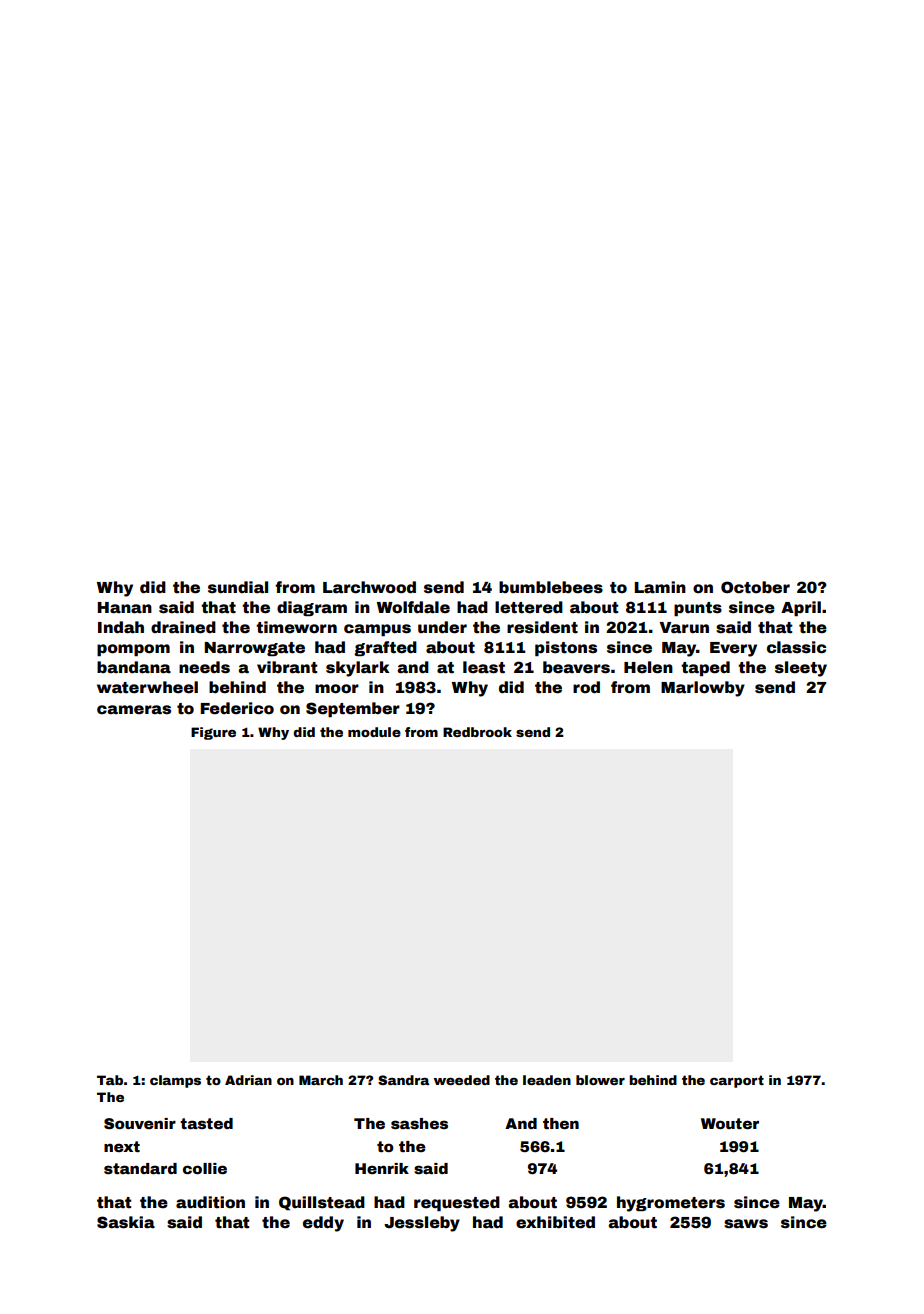 The width and height of the page is (924, 1314). Describe the element at coordinates (134, 710) in the page. I see `cameras` at that location.
